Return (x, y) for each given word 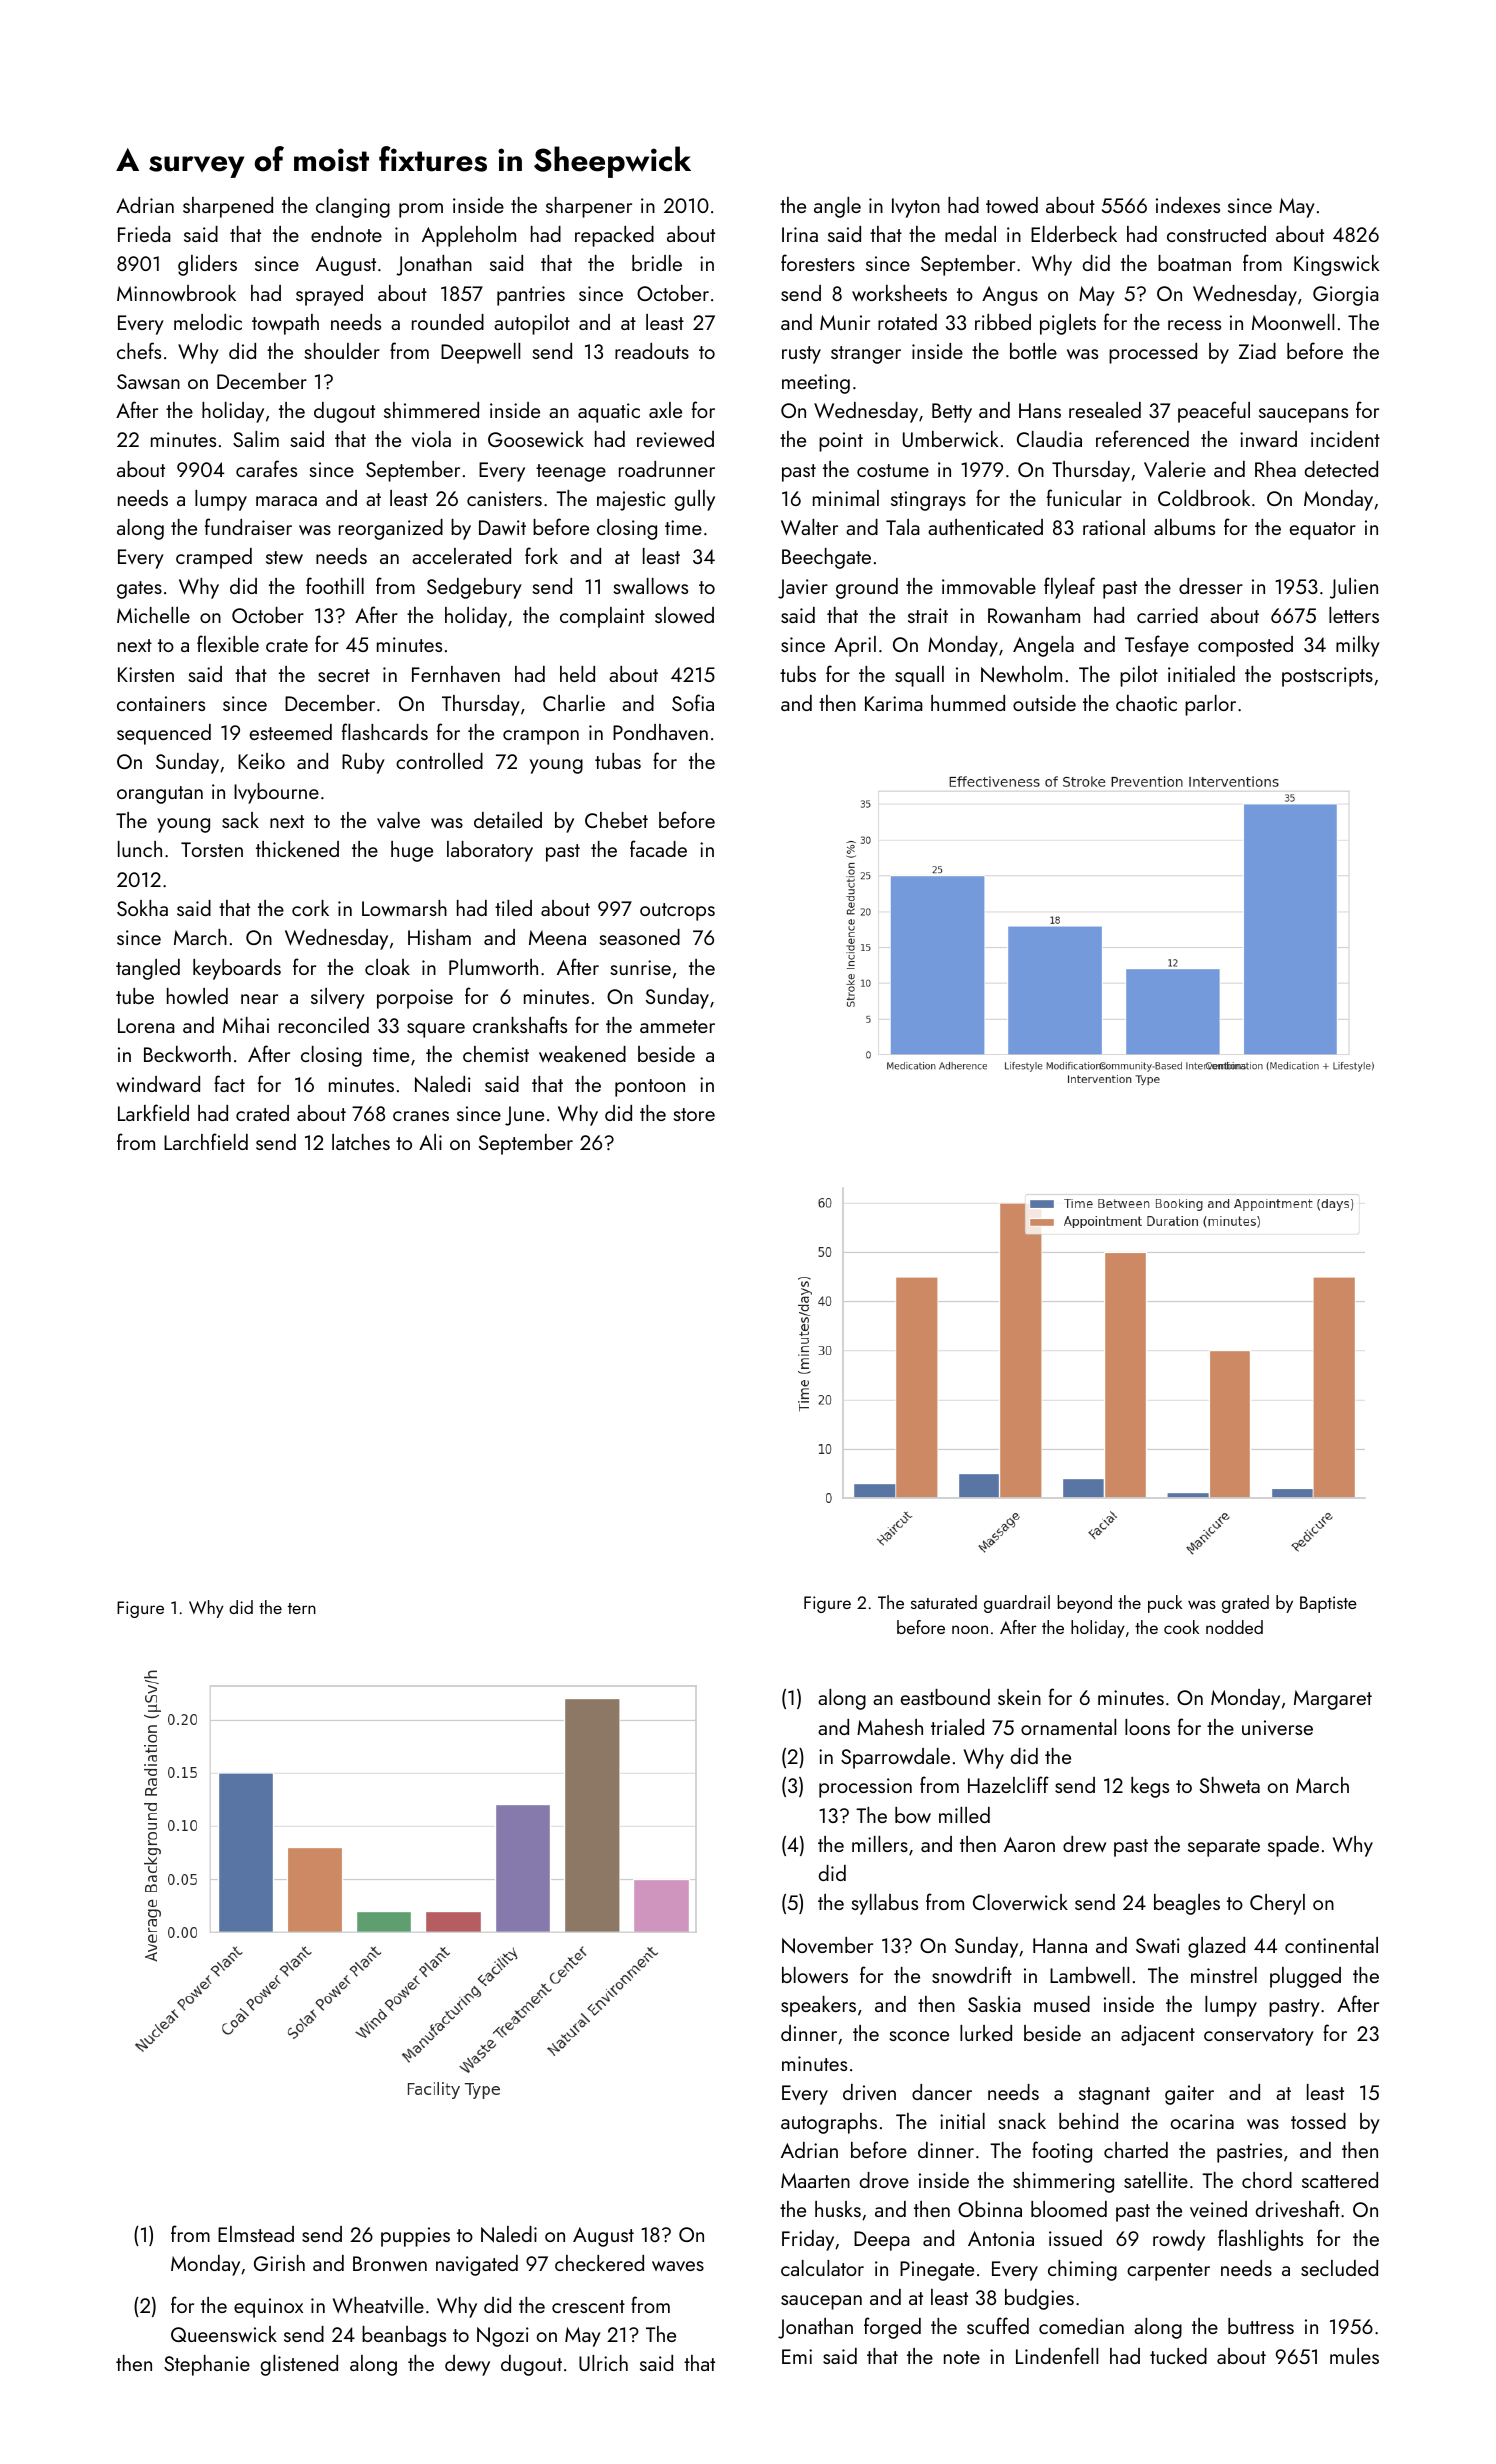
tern (302, 1608)
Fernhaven (456, 674)
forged (892, 2328)
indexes (1188, 205)
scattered (1340, 2180)
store (694, 1114)
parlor (1210, 705)
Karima (894, 703)
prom (421, 210)
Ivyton (916, 208)
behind (1088, 2121)
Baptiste (1328, 1604)
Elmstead (256, 2234)
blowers (815, 1975)
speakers (818, 2006)
